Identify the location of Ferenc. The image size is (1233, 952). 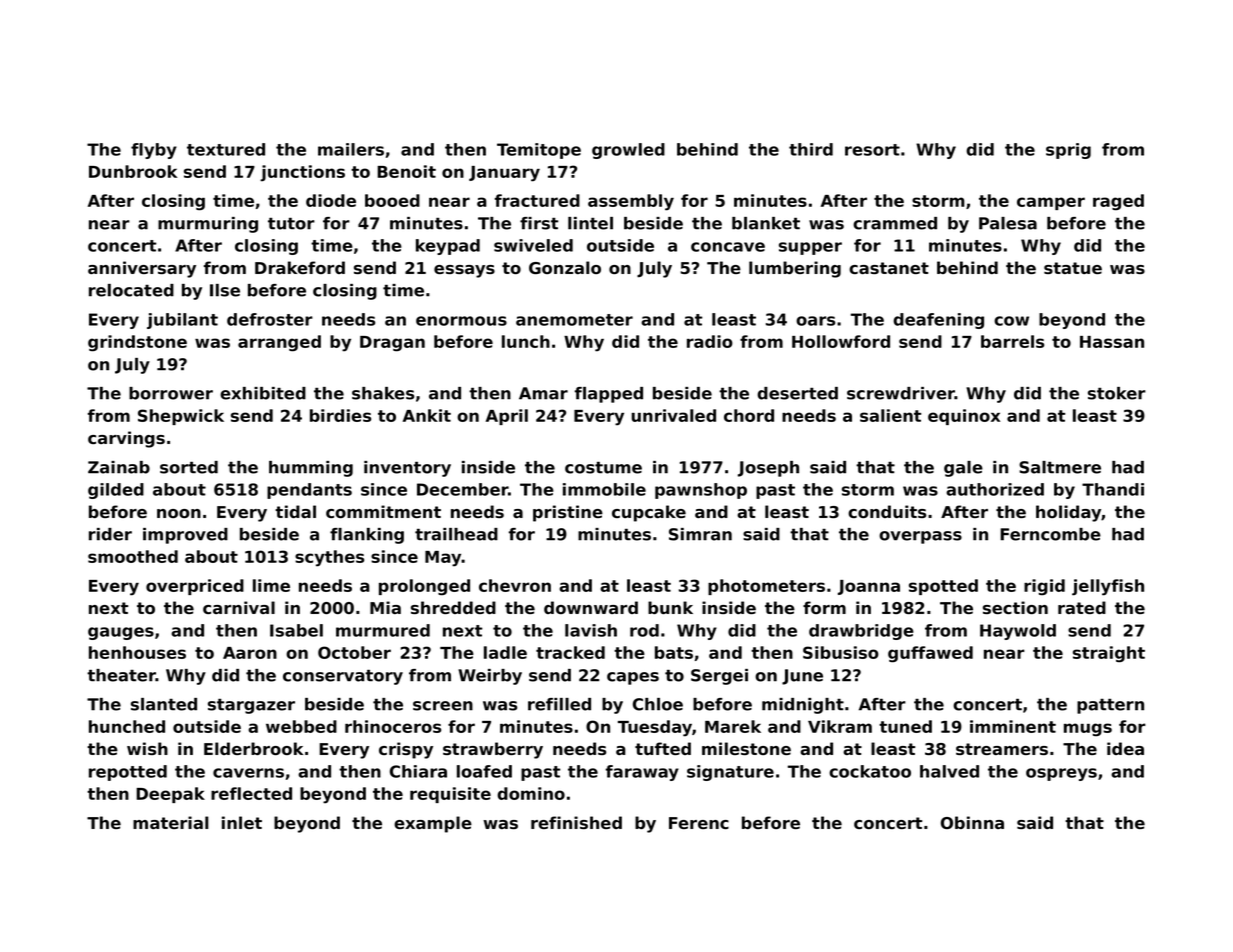
(699, 823).
